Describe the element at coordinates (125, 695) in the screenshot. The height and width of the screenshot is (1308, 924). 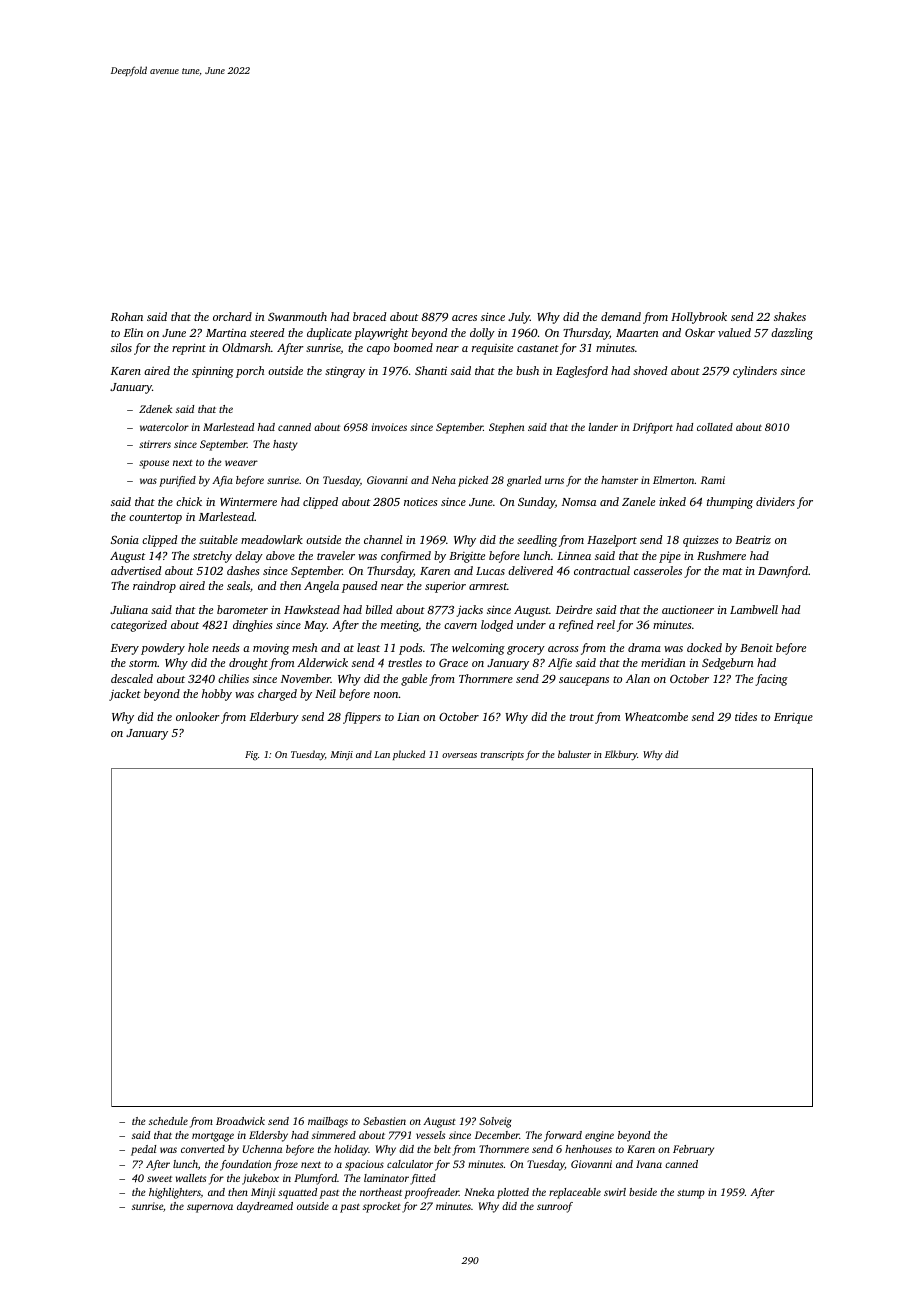
I see `jacket` at that location.
